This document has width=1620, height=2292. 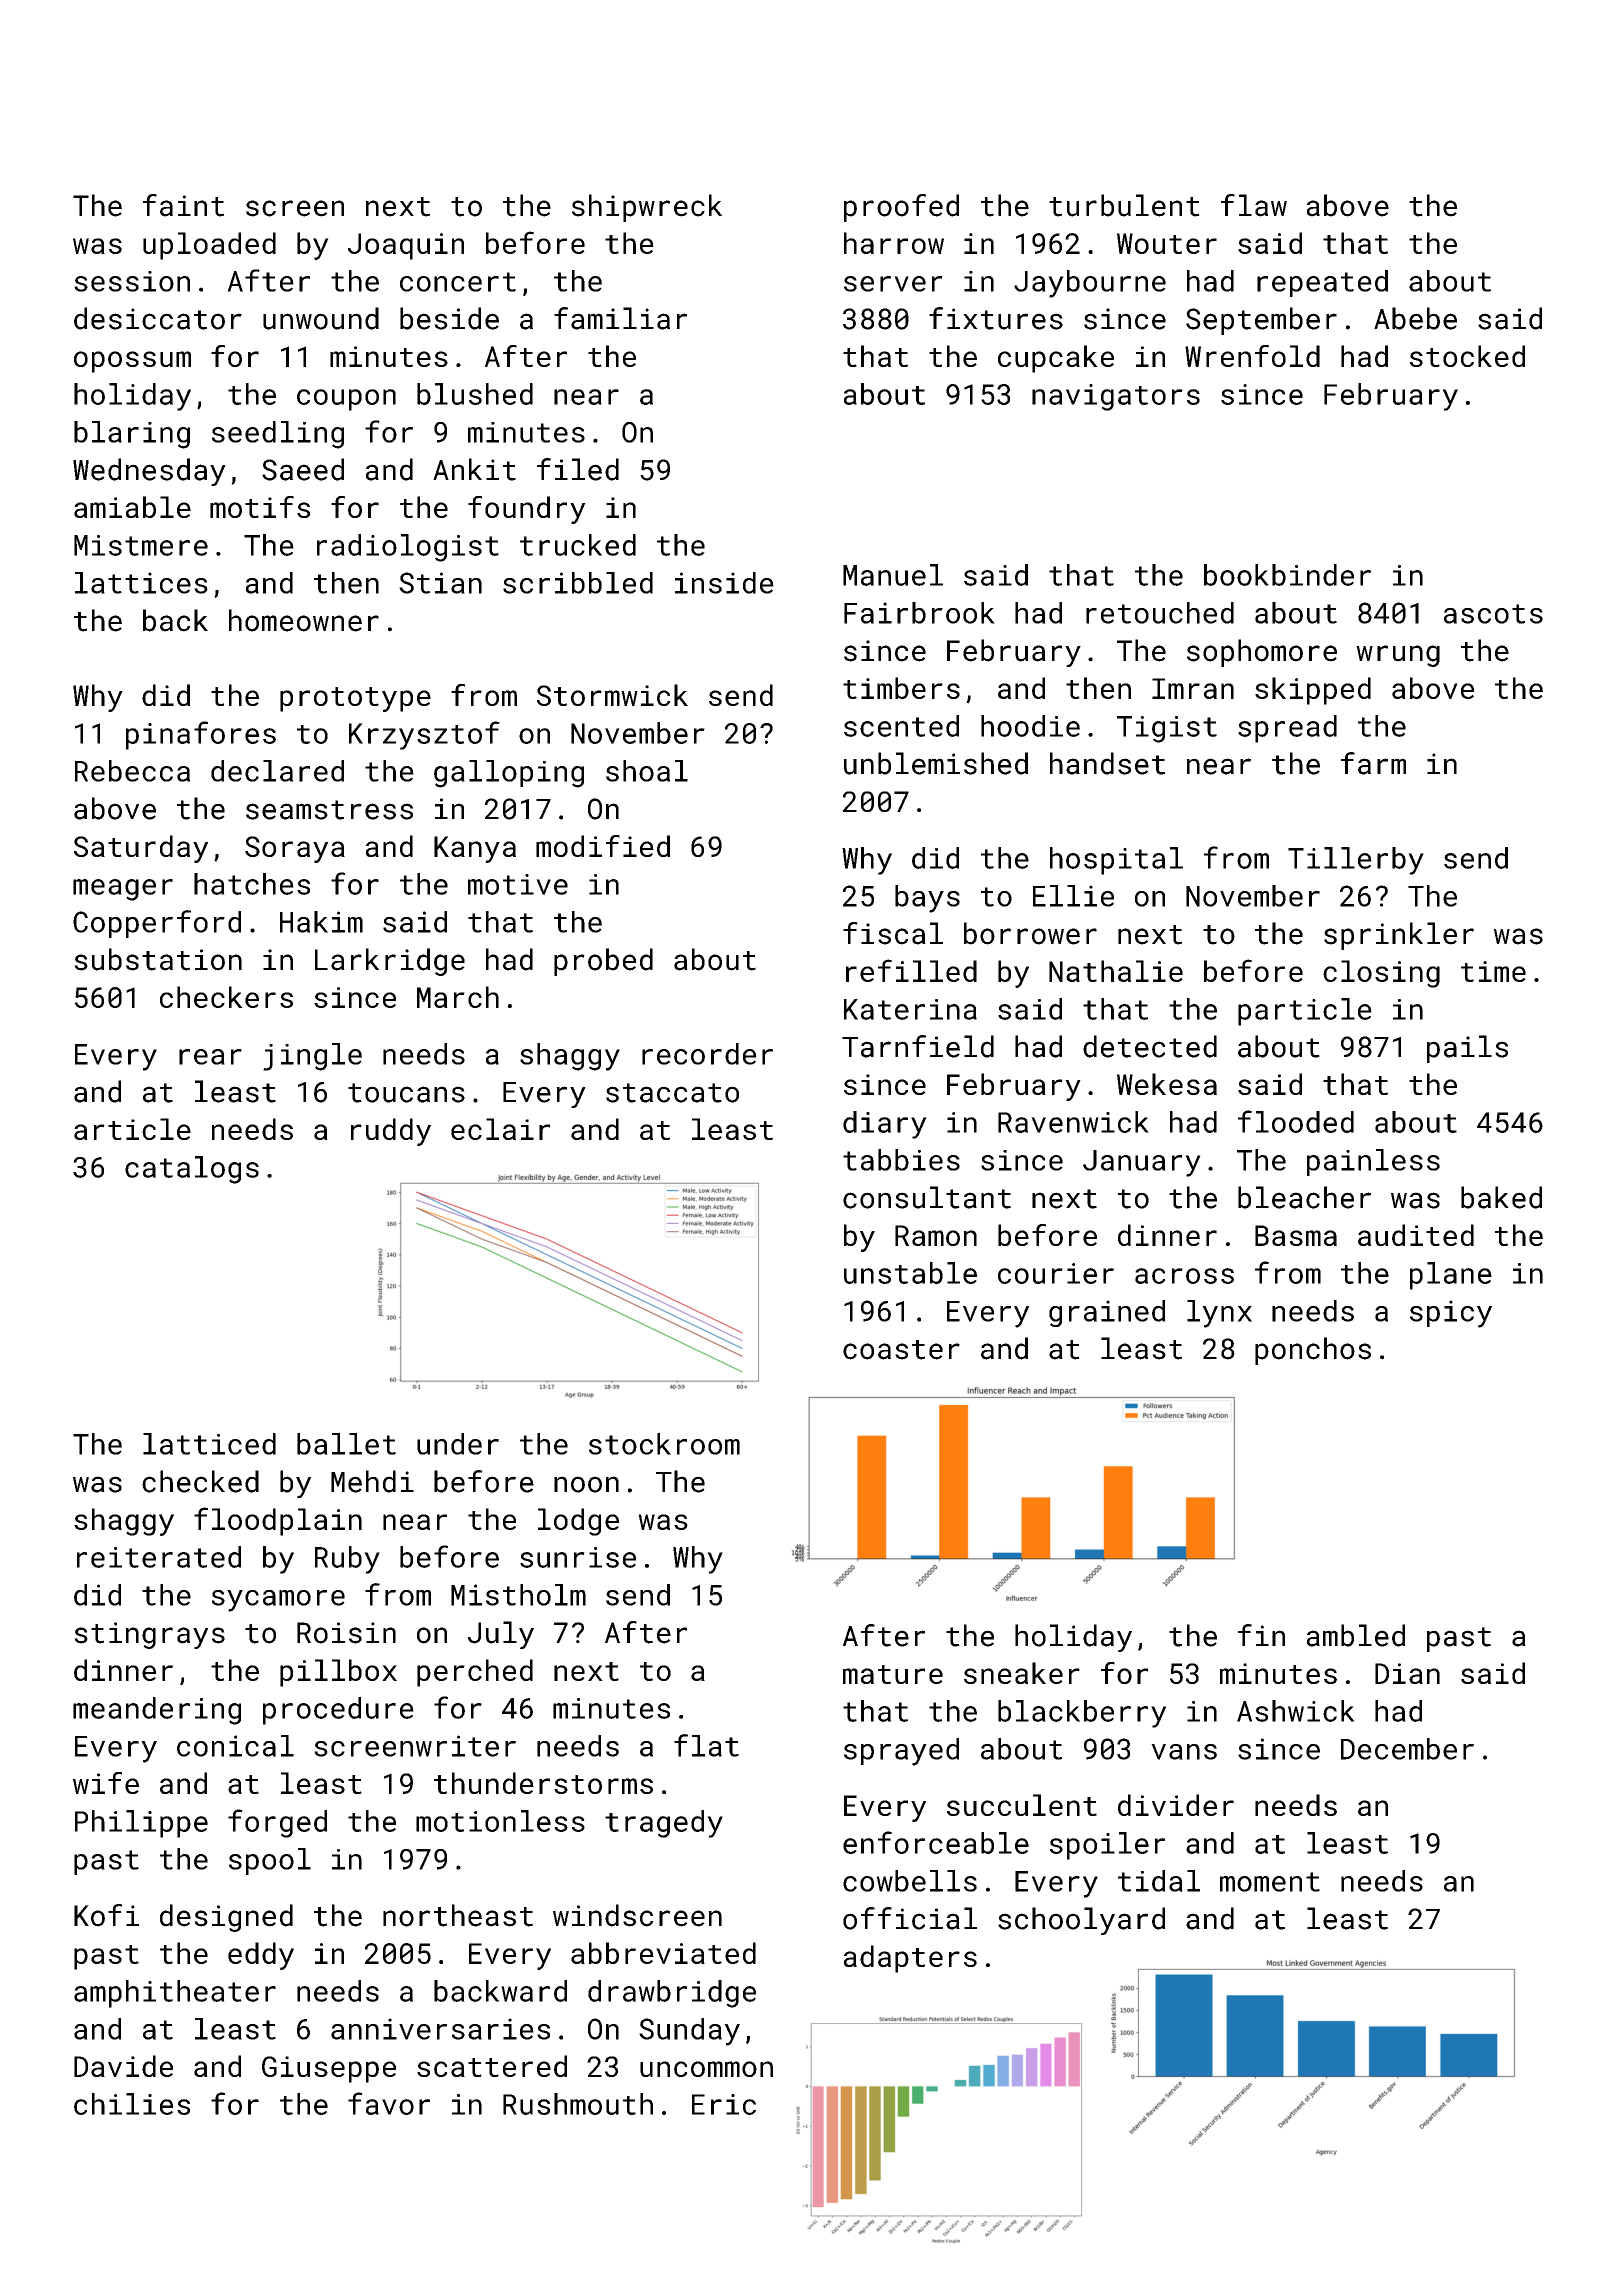 What do you see at coordinates (1373, 763) in the document?
I see `farm` at bounding box center [1373, 763].
